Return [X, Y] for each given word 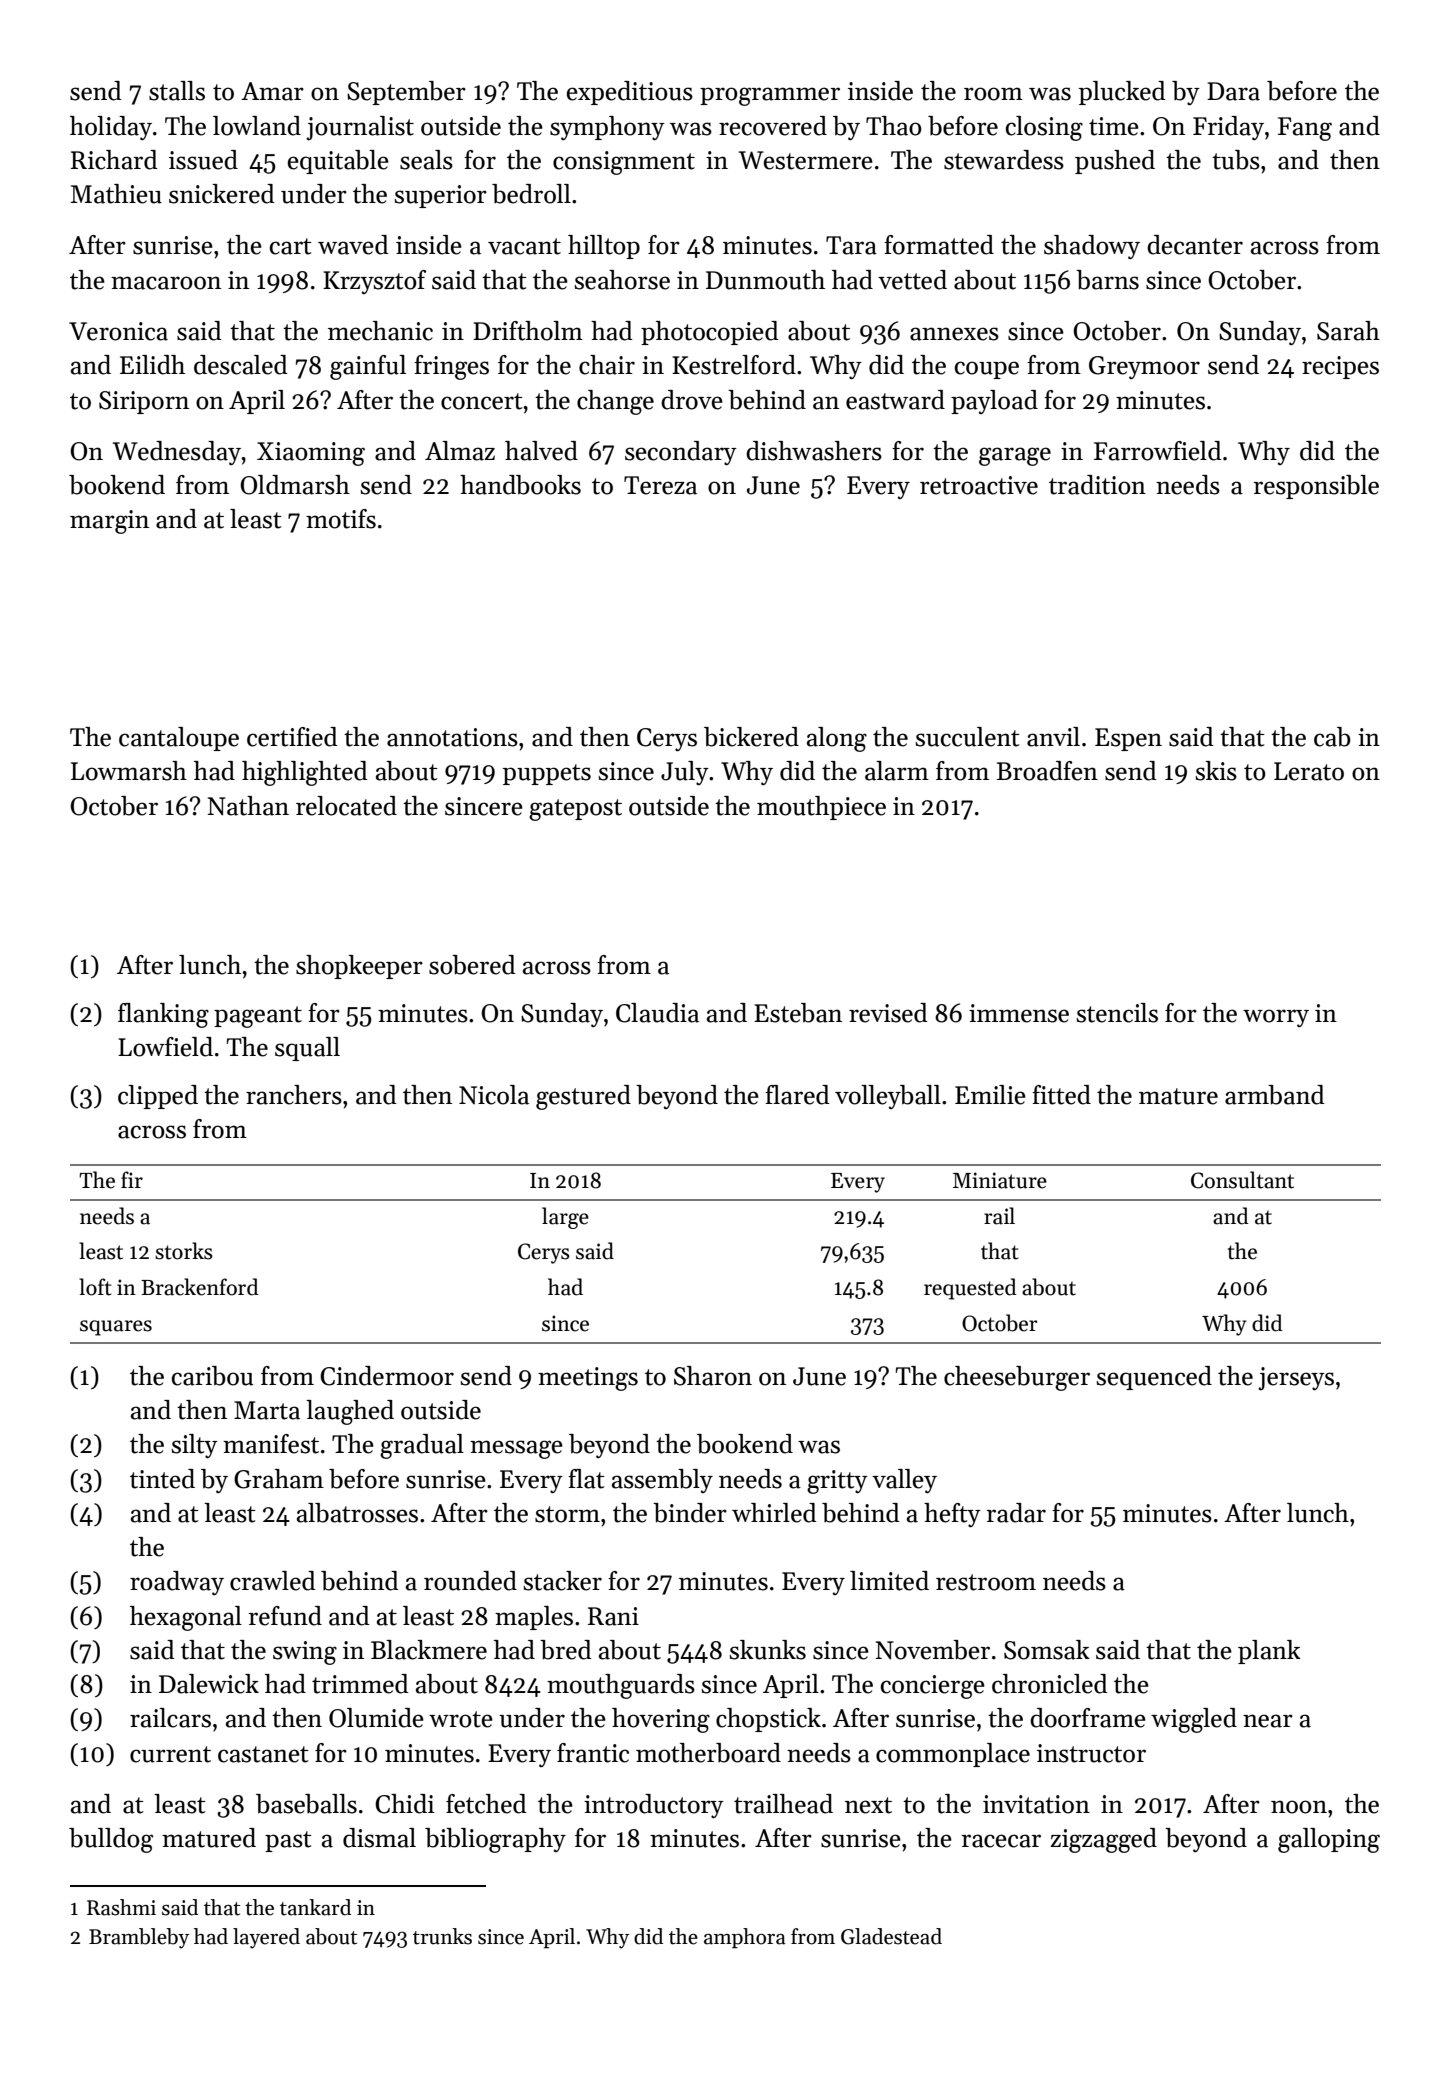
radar [1016, 1513]
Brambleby [139, 1938]
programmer [770, 96]
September [406, 93]
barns [1107, 280]
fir [132, 1179]
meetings [588, 1379]
